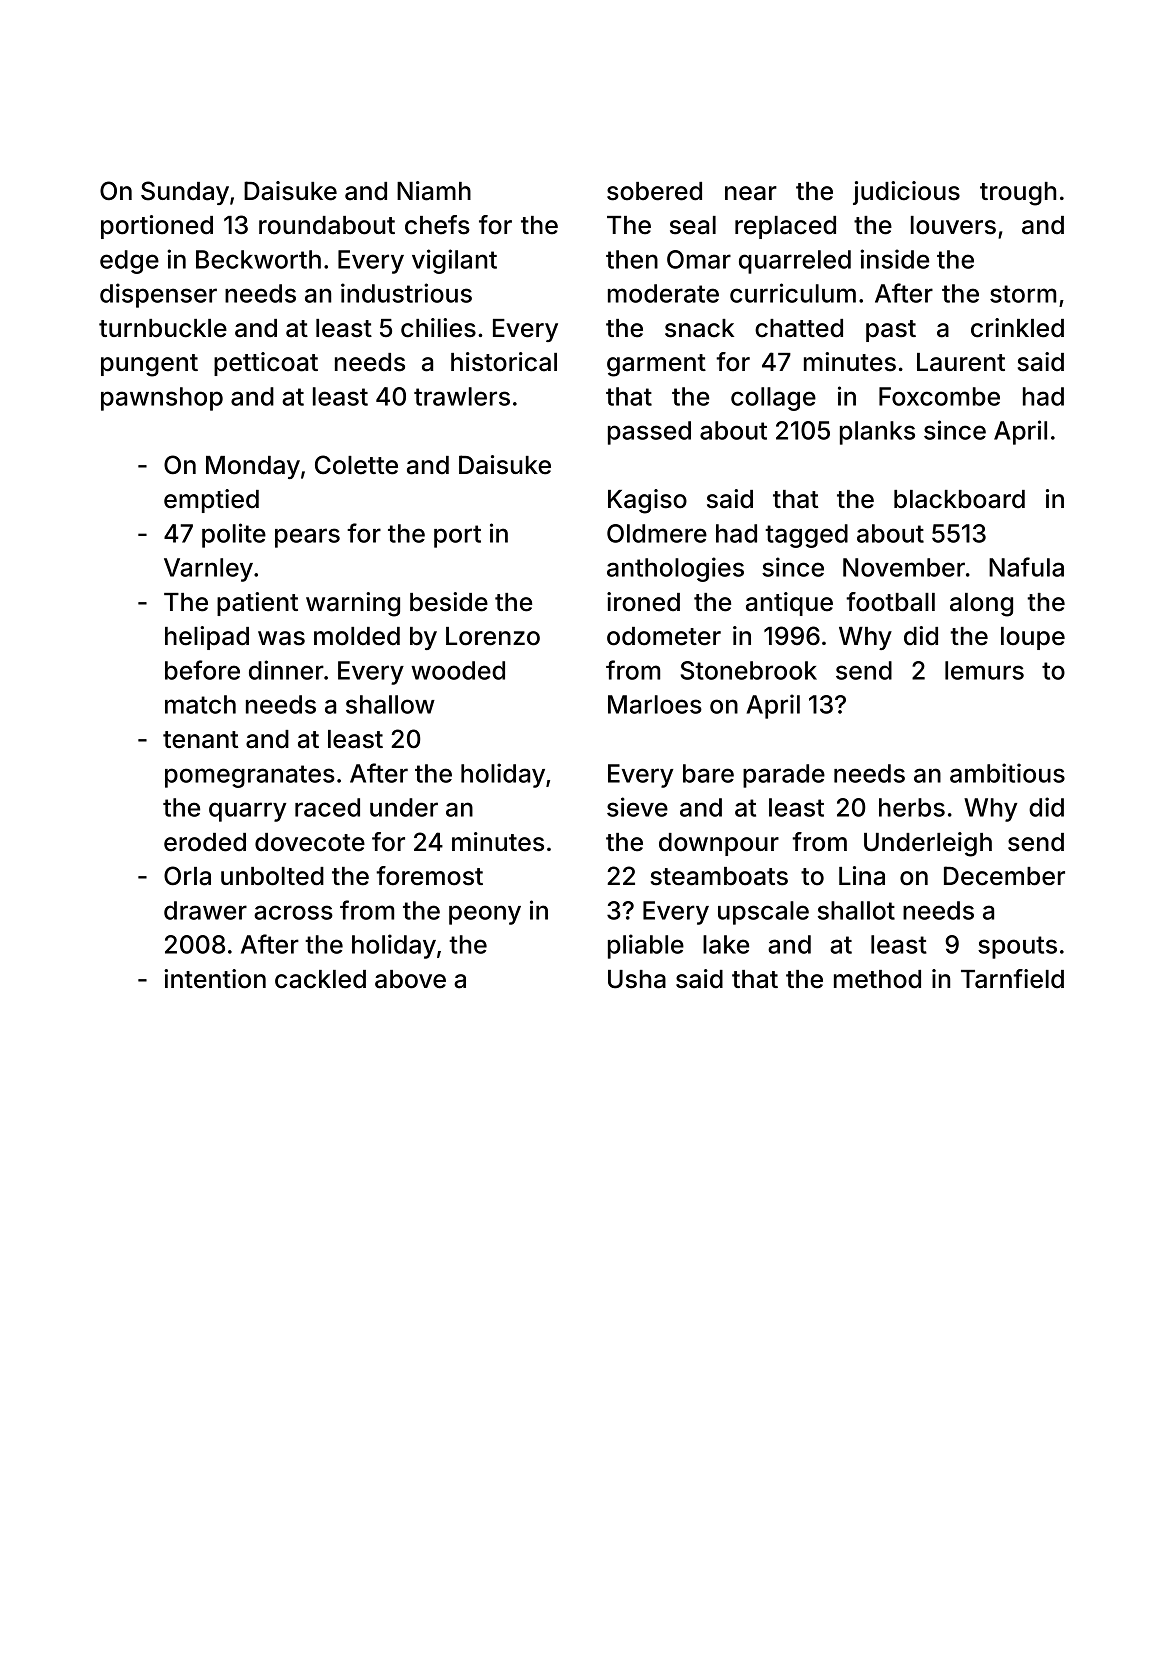  I want to click on eroded, so click(205, 842).
